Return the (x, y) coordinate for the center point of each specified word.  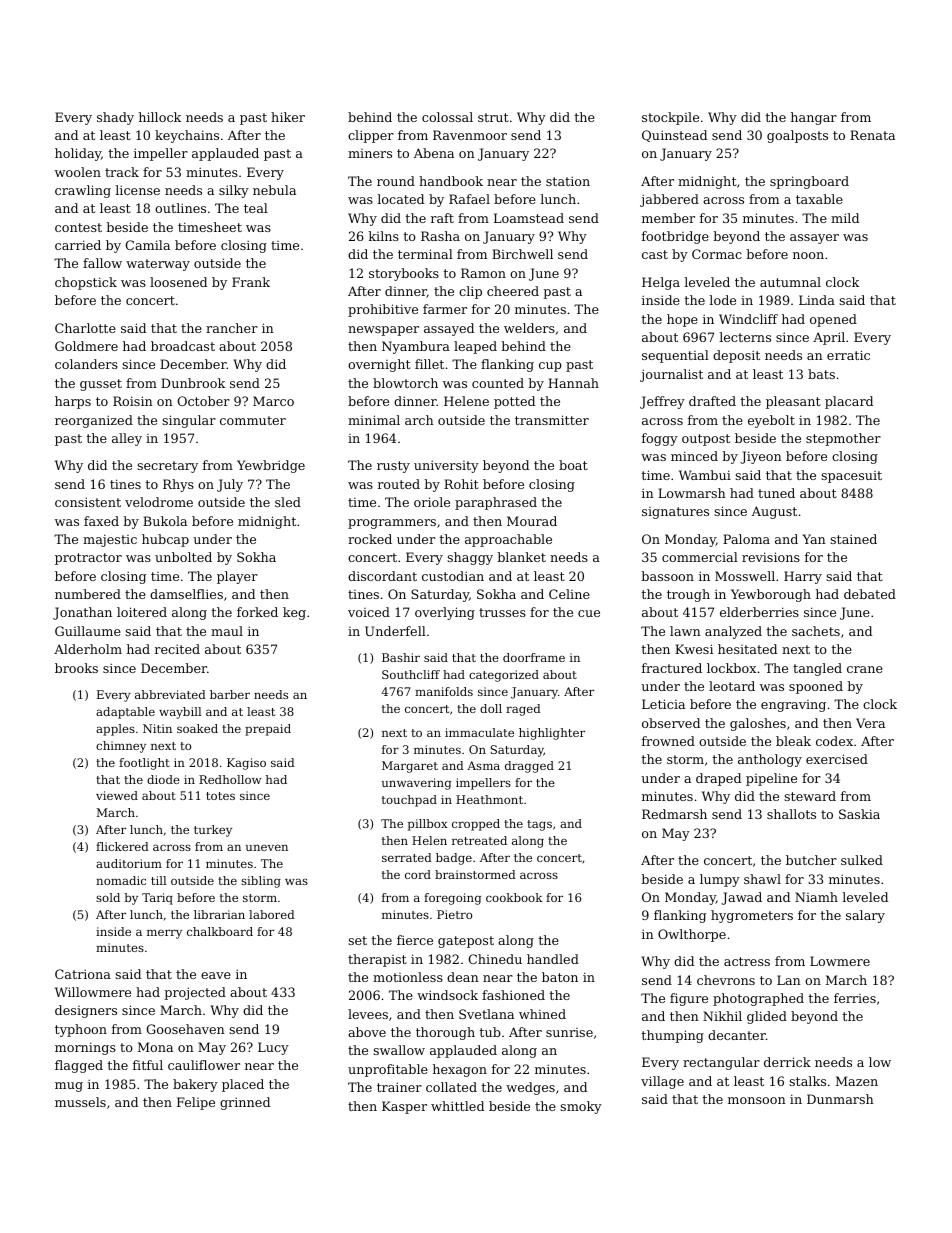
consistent (88, 502)
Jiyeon (761, 457)
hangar (814, 118)
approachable (508, 540)
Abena (434, 153)
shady (115, 118)
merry (164, 934)
